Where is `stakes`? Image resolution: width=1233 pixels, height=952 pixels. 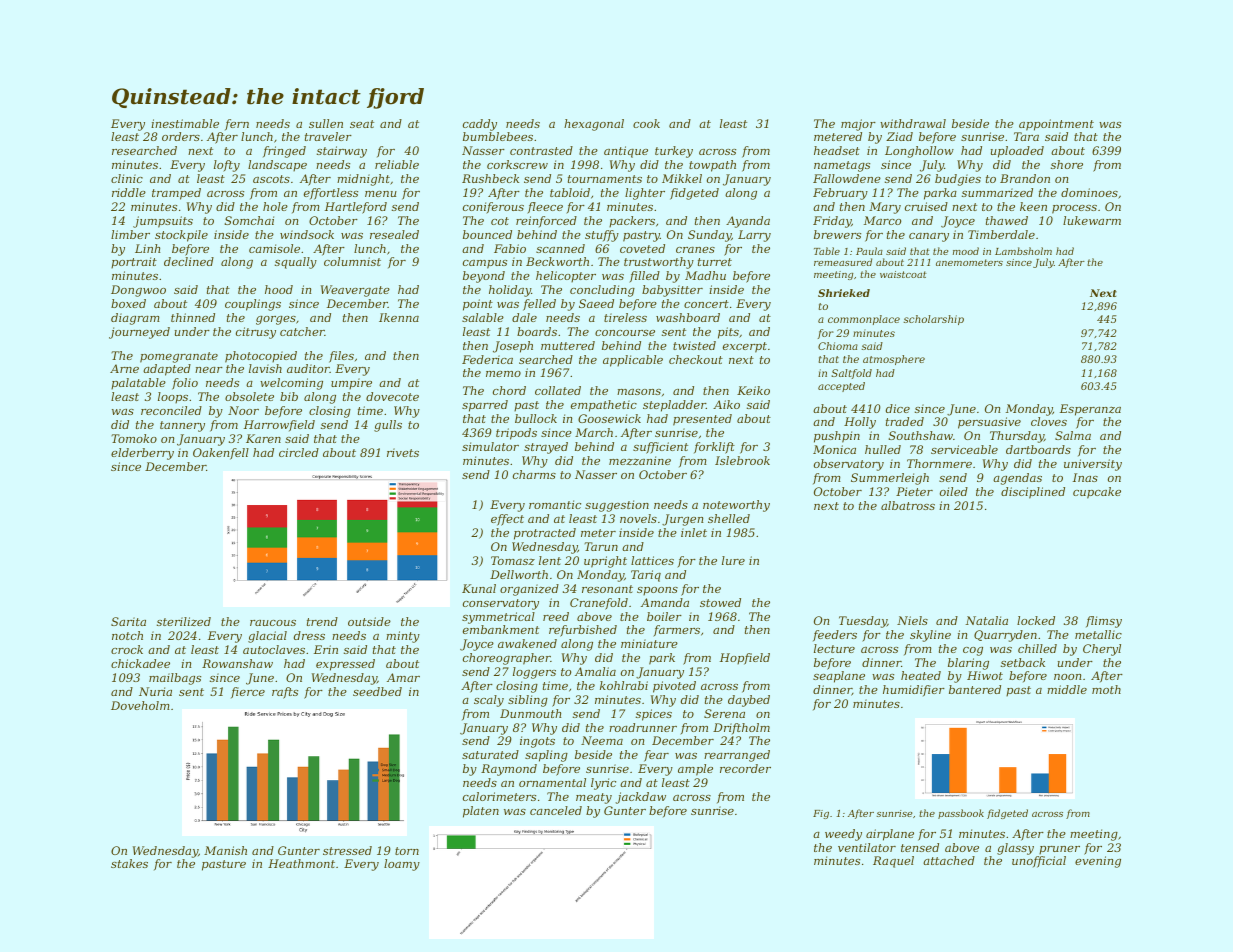
stakes is located at coordinates (129, 863).
